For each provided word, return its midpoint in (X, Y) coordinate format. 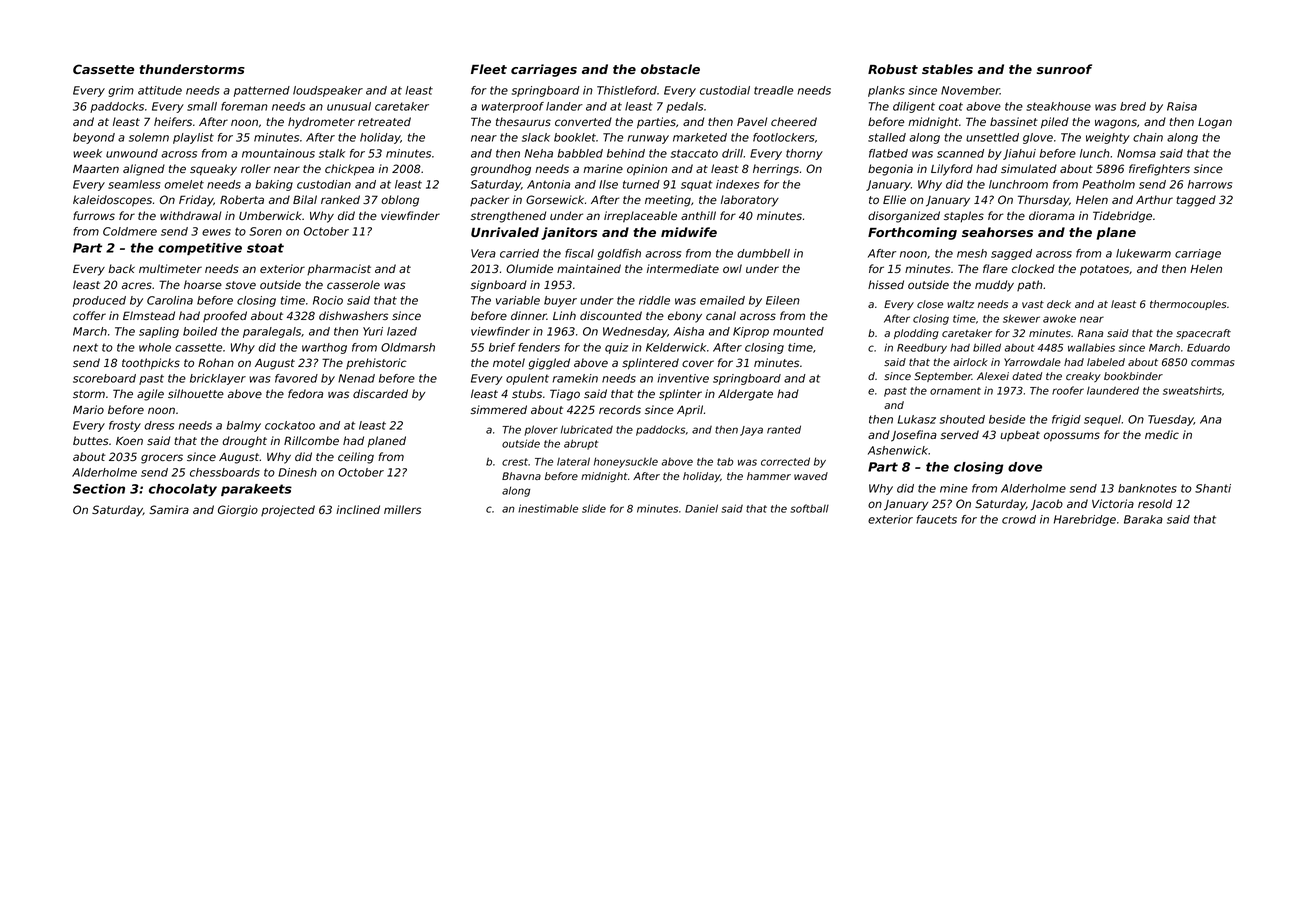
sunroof (1064, 69)
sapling (159, 332)
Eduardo (1208, 347)
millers (402, 509)
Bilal (305, 199)
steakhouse (1058, 106)
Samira (169, 509)
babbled (580, 153)
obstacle (670, 69)
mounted (798, 331)
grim (121, 91)
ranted (784, 429)
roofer (1068, 390)
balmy (244, 426)
